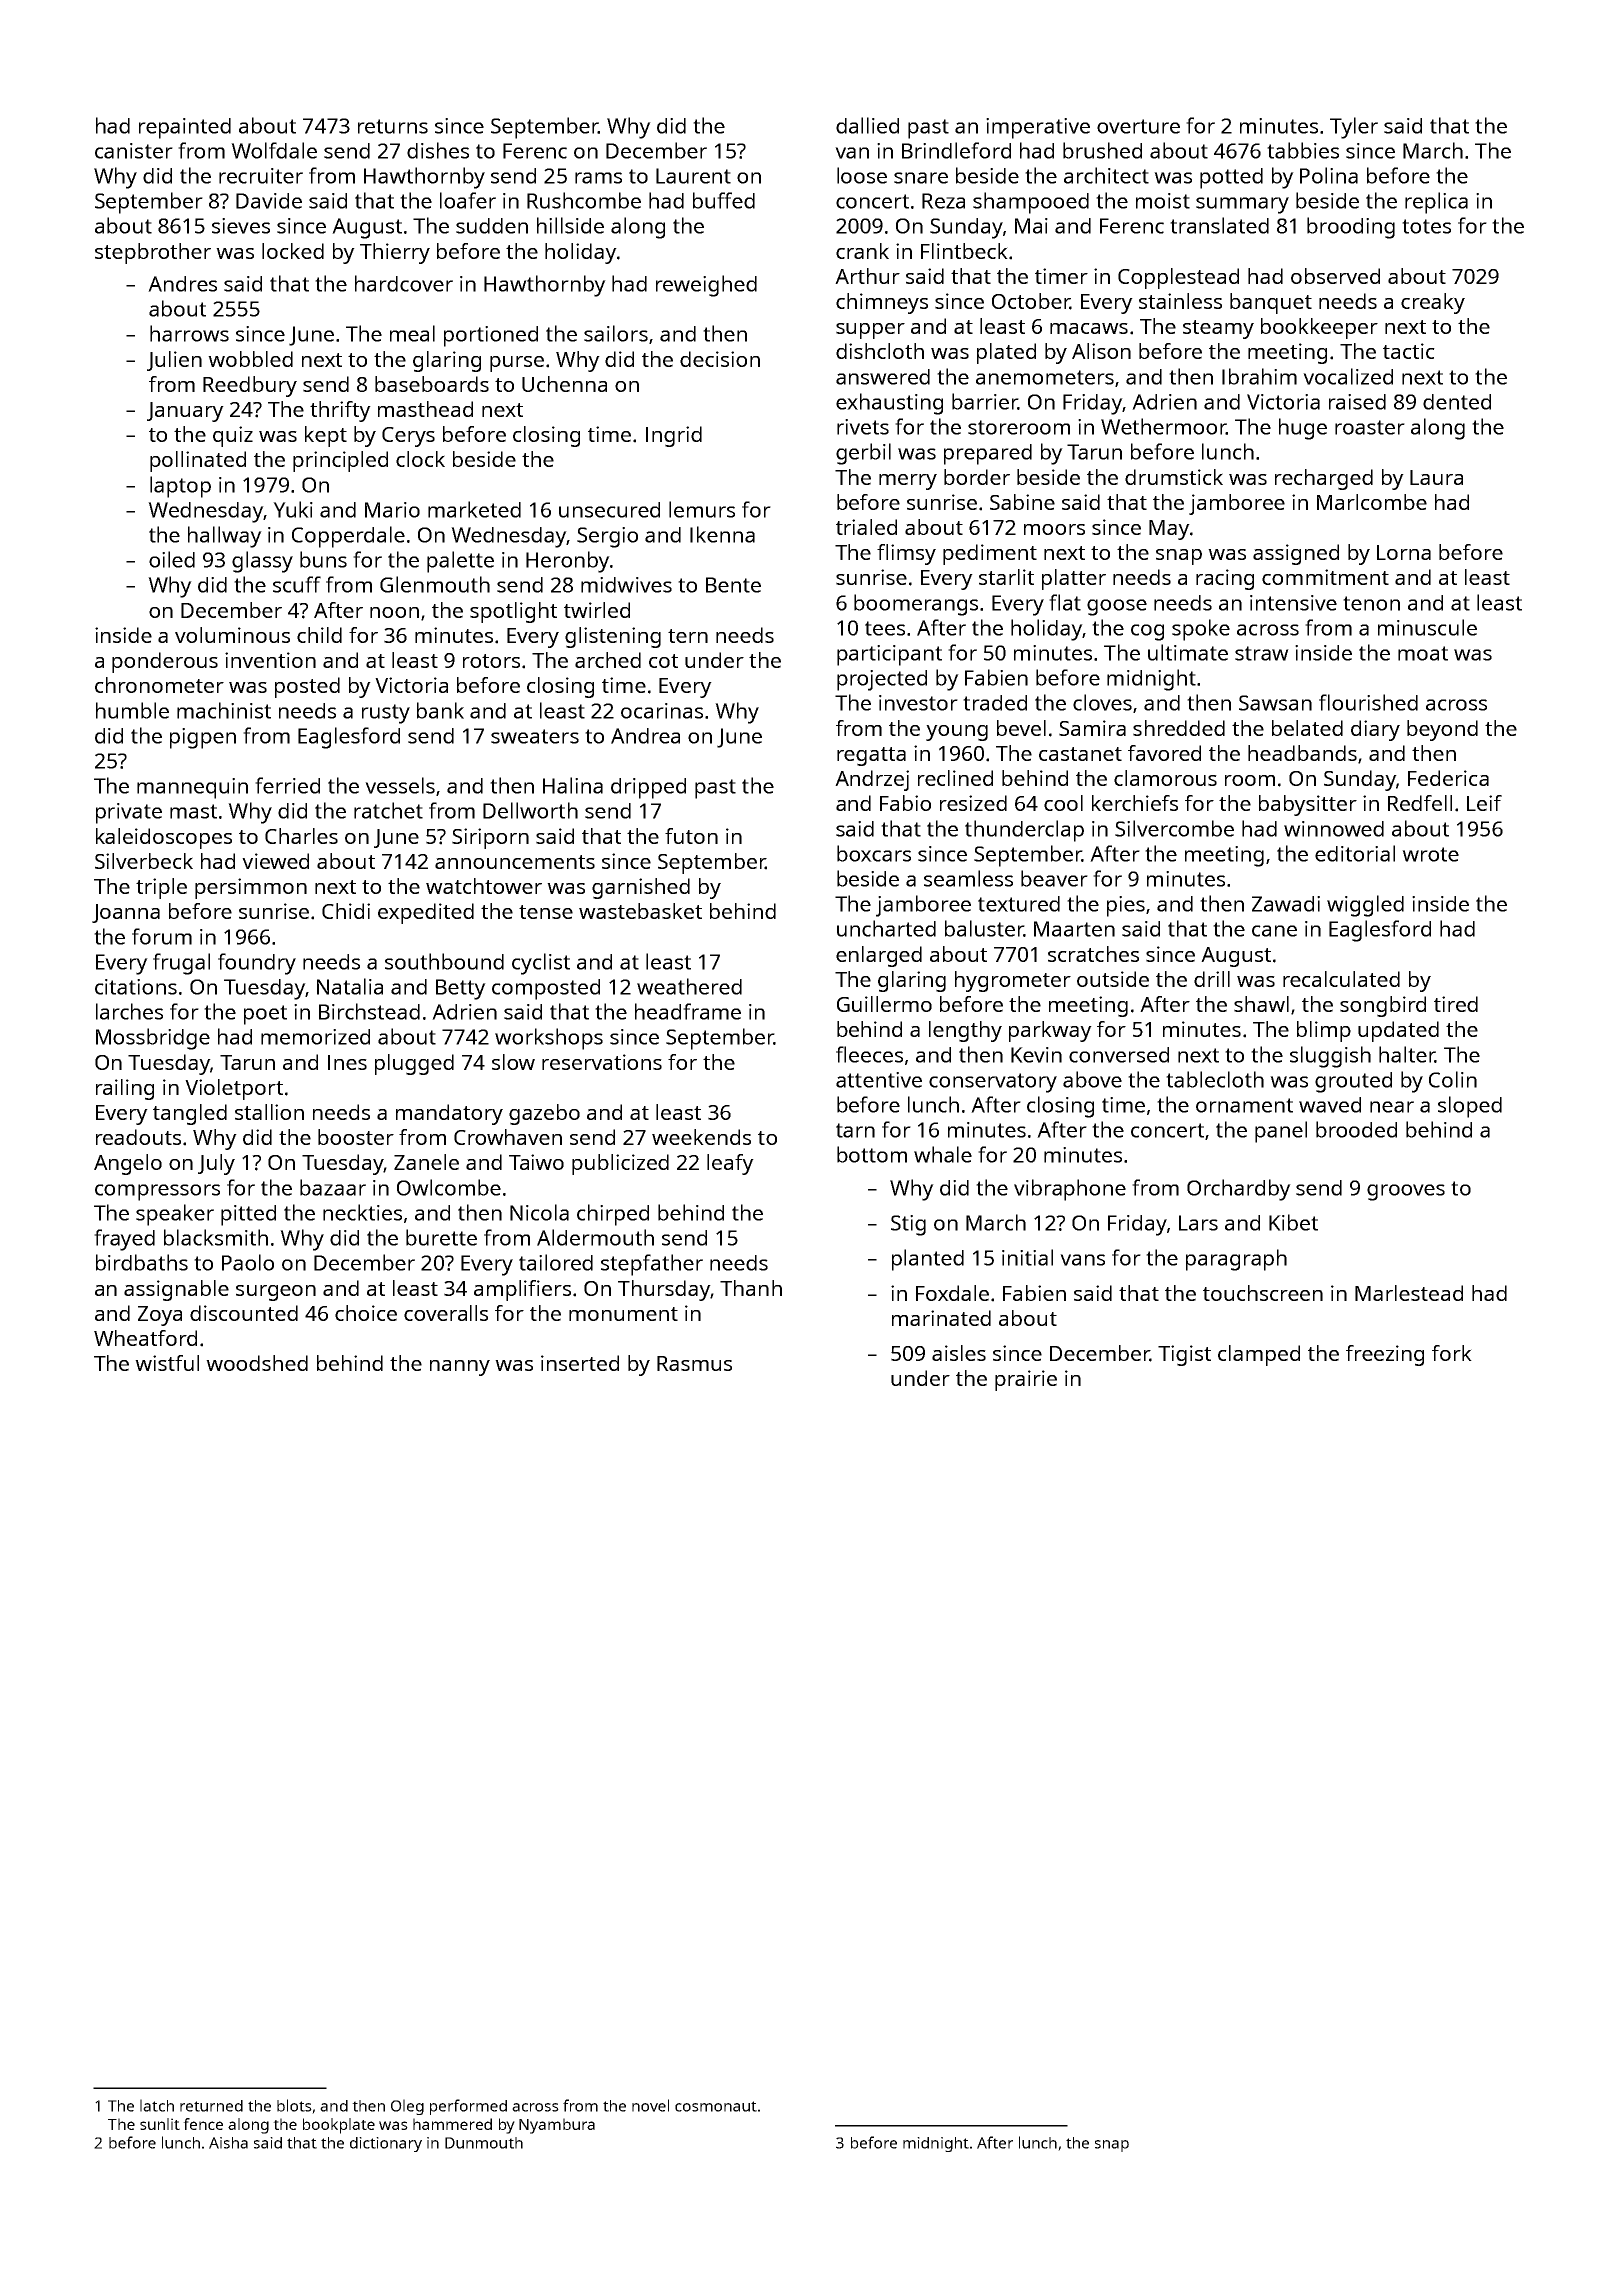 The height and width of the screenshot is (2292, 1620). I want to click on bank, so click(440, 710).
